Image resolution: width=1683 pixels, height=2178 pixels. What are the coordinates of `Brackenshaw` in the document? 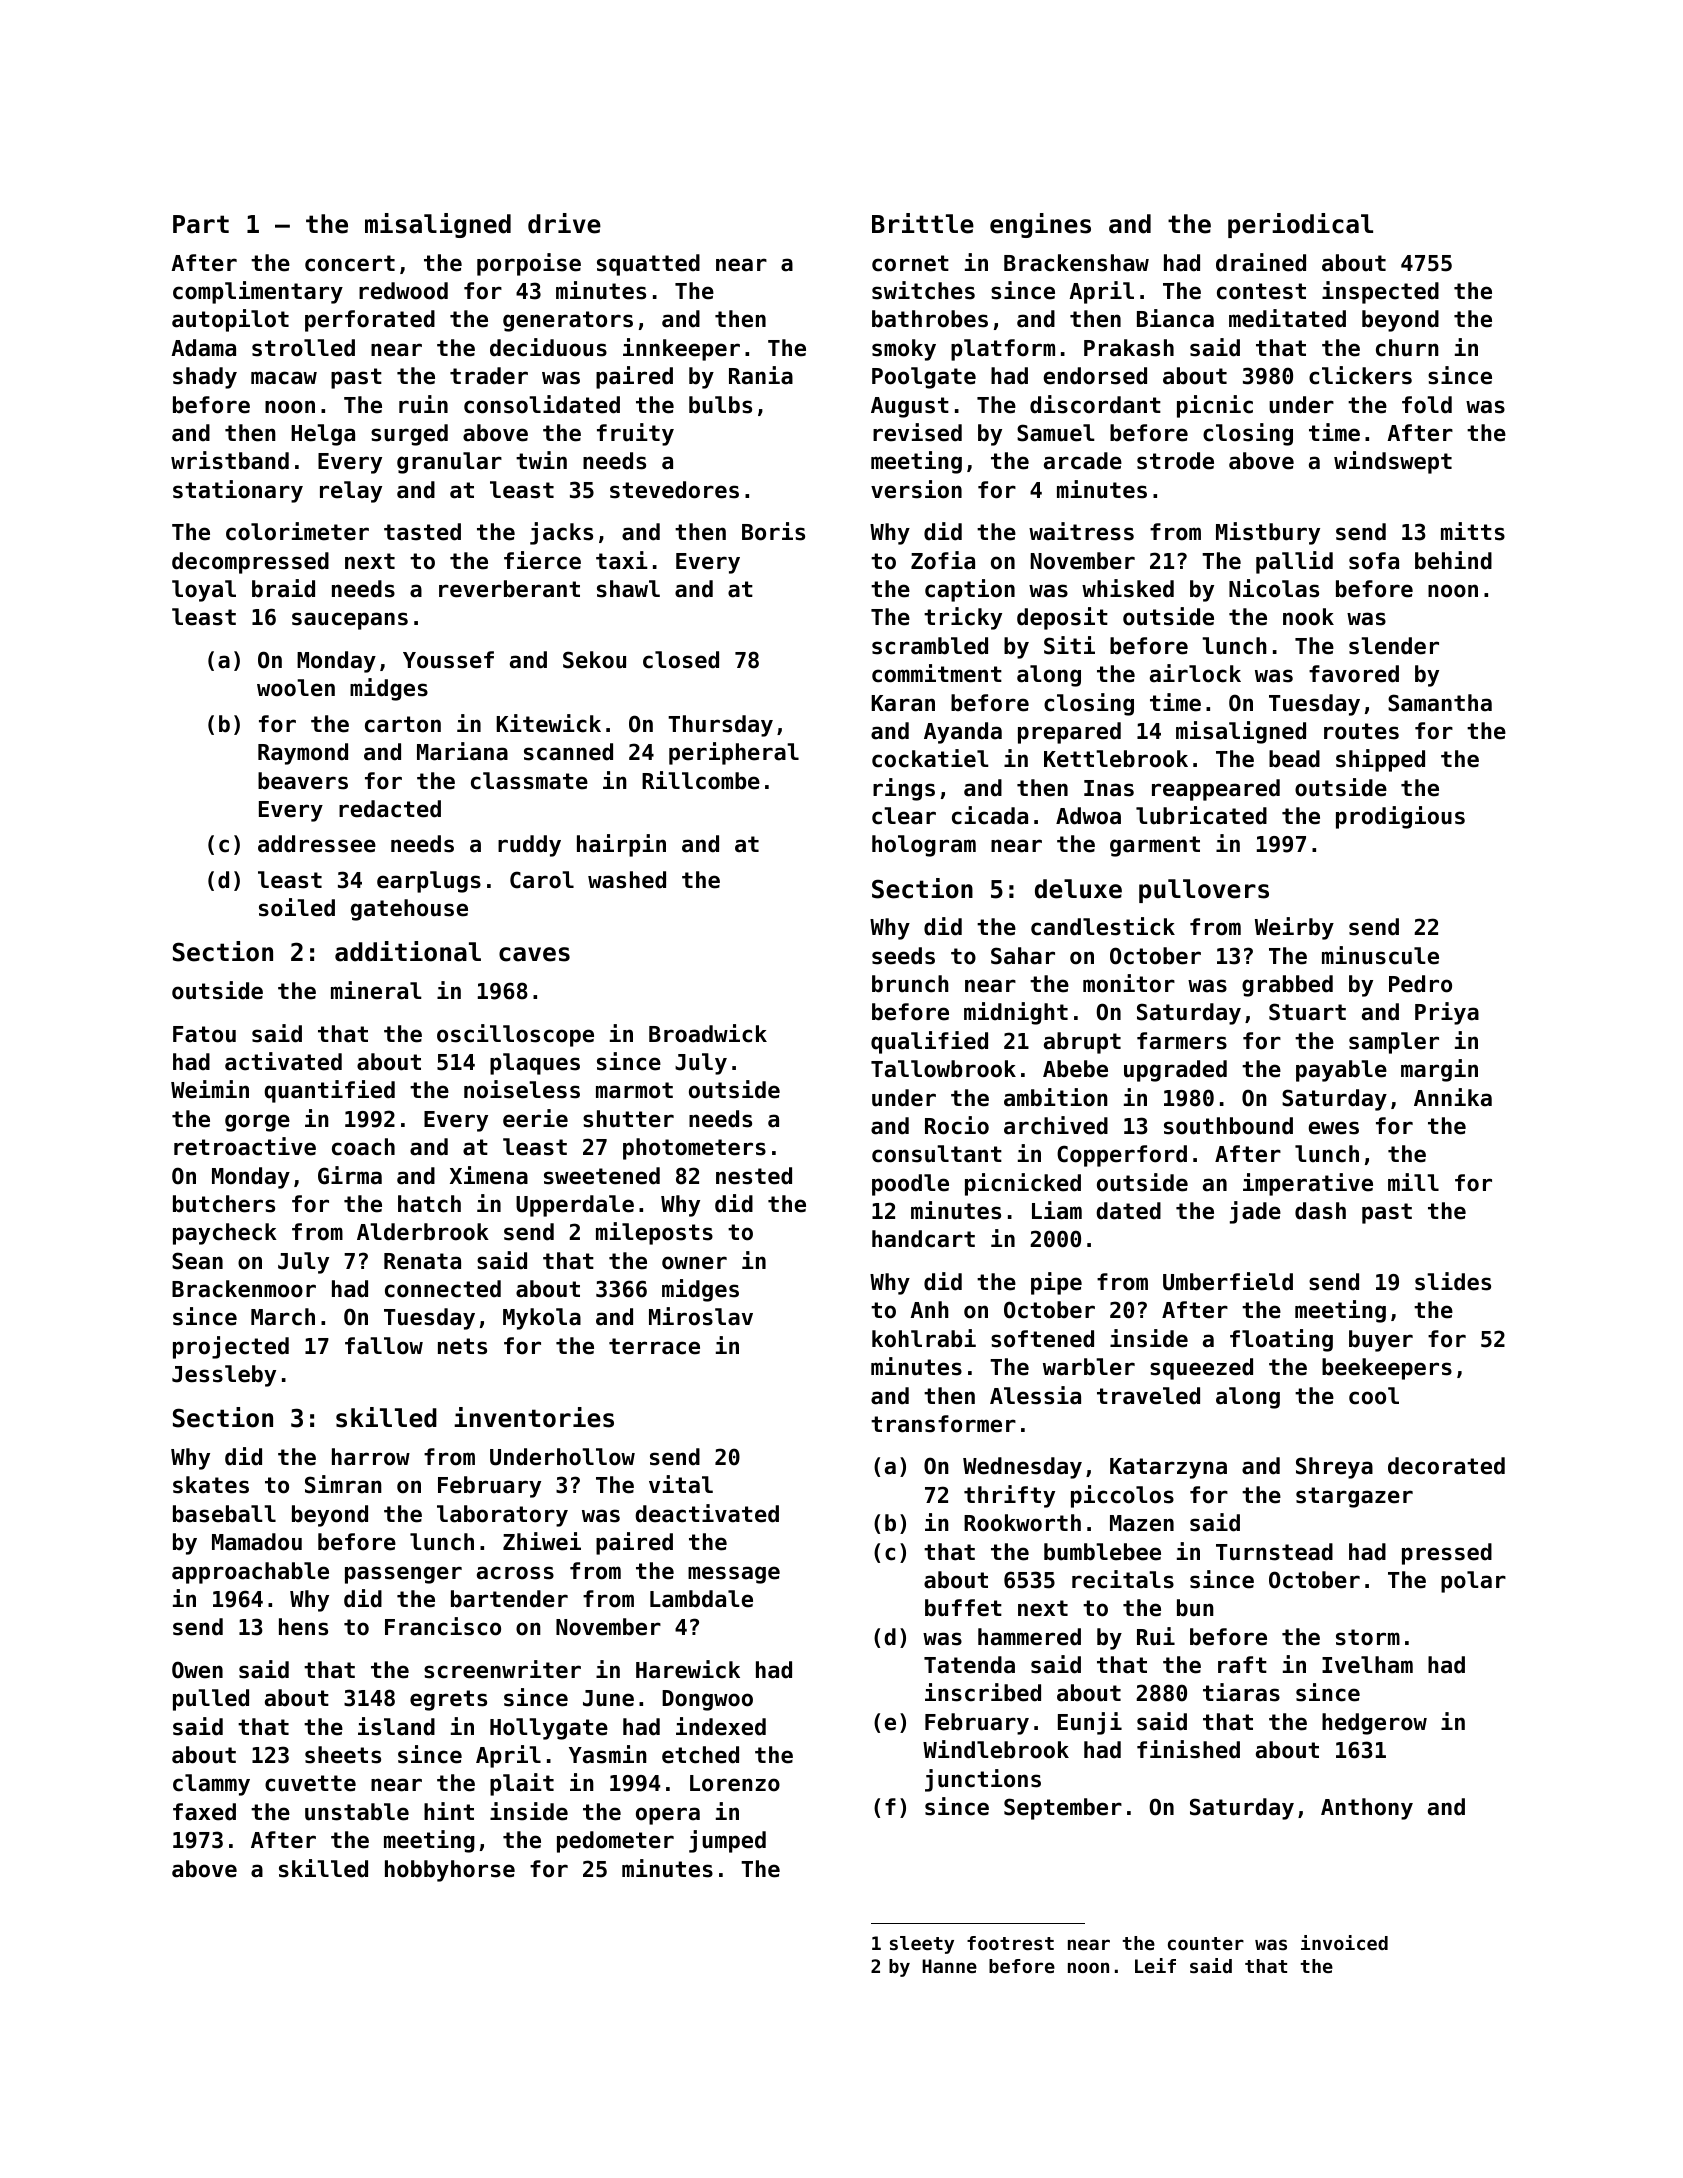 It's located at (1076, 263).
